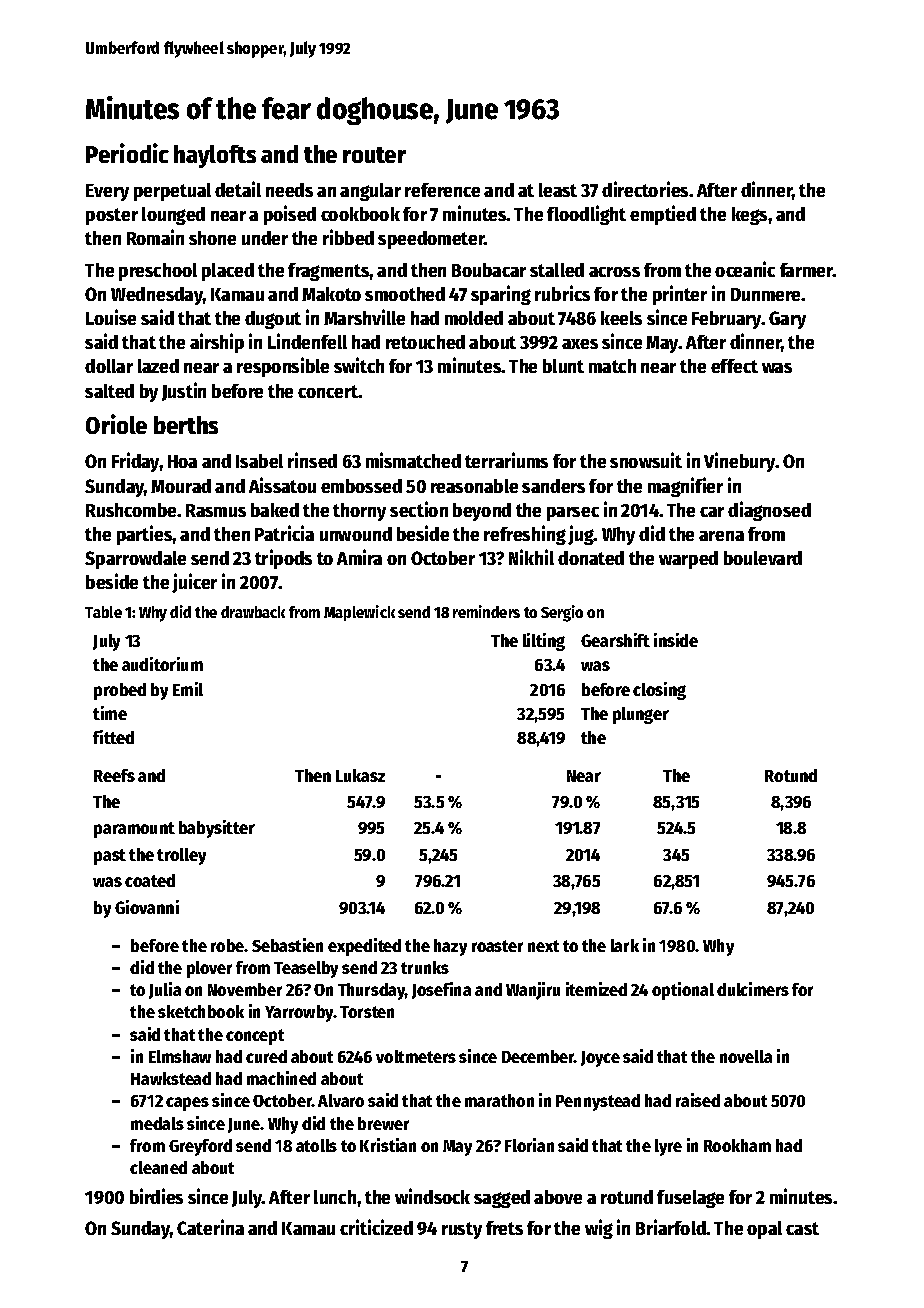 The height and width of the document is (1308, 924). Describe the element at coordinates (432, 1196) in the document. I see `windsock` at that location.
